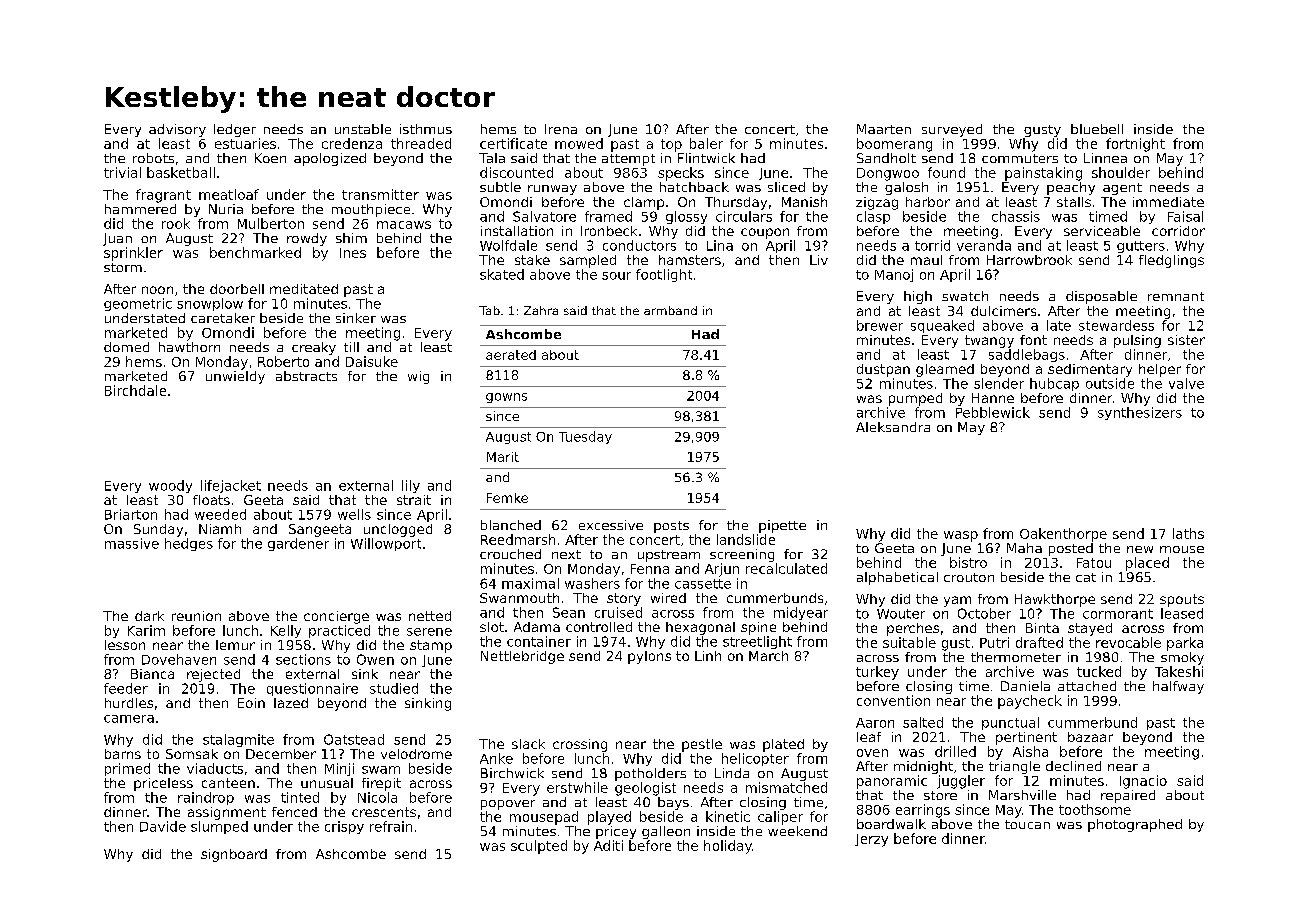  I want to click on photographed, so click(1135, 825).
